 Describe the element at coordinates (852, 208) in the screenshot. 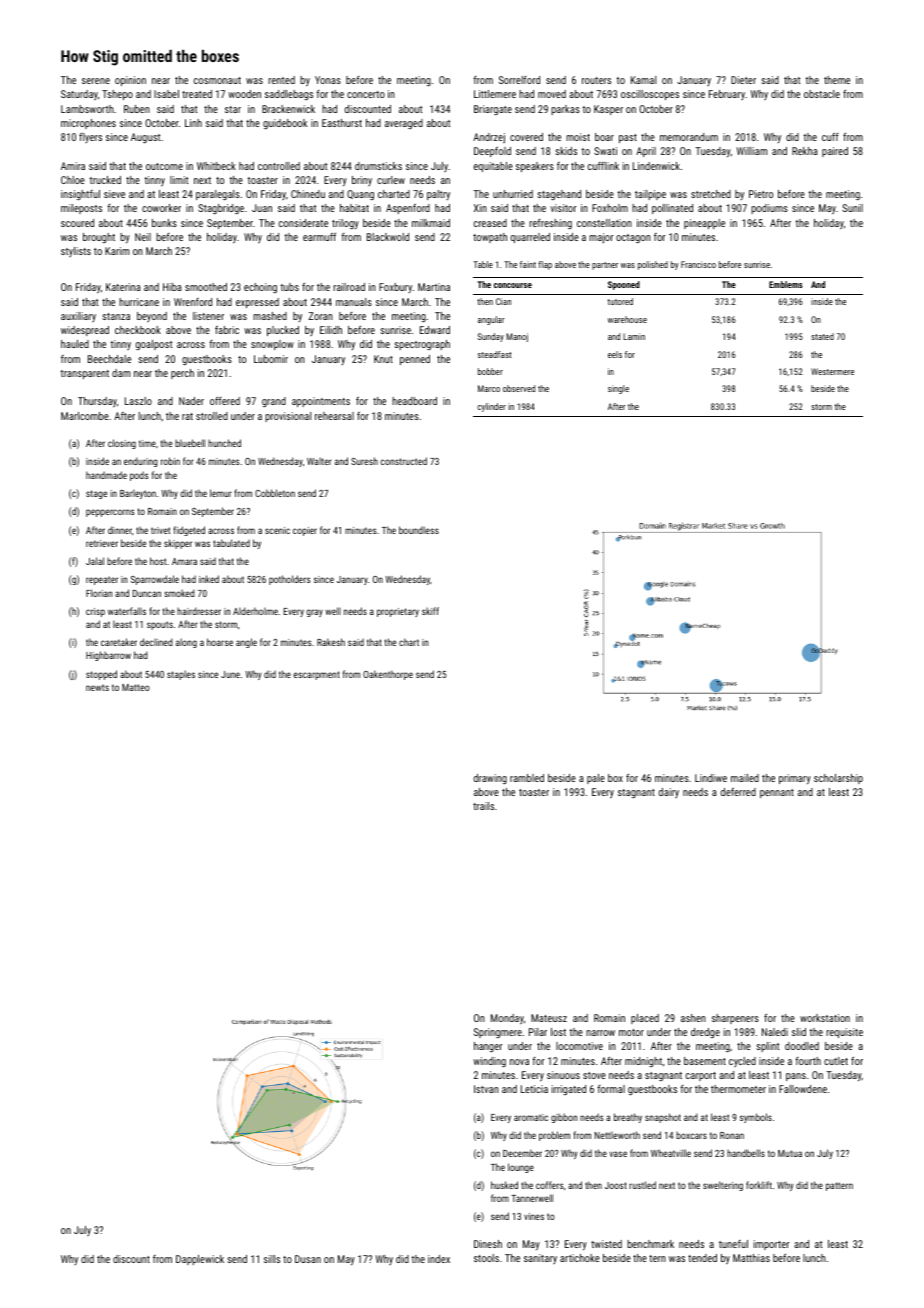

I see `Sunil` at that location.
